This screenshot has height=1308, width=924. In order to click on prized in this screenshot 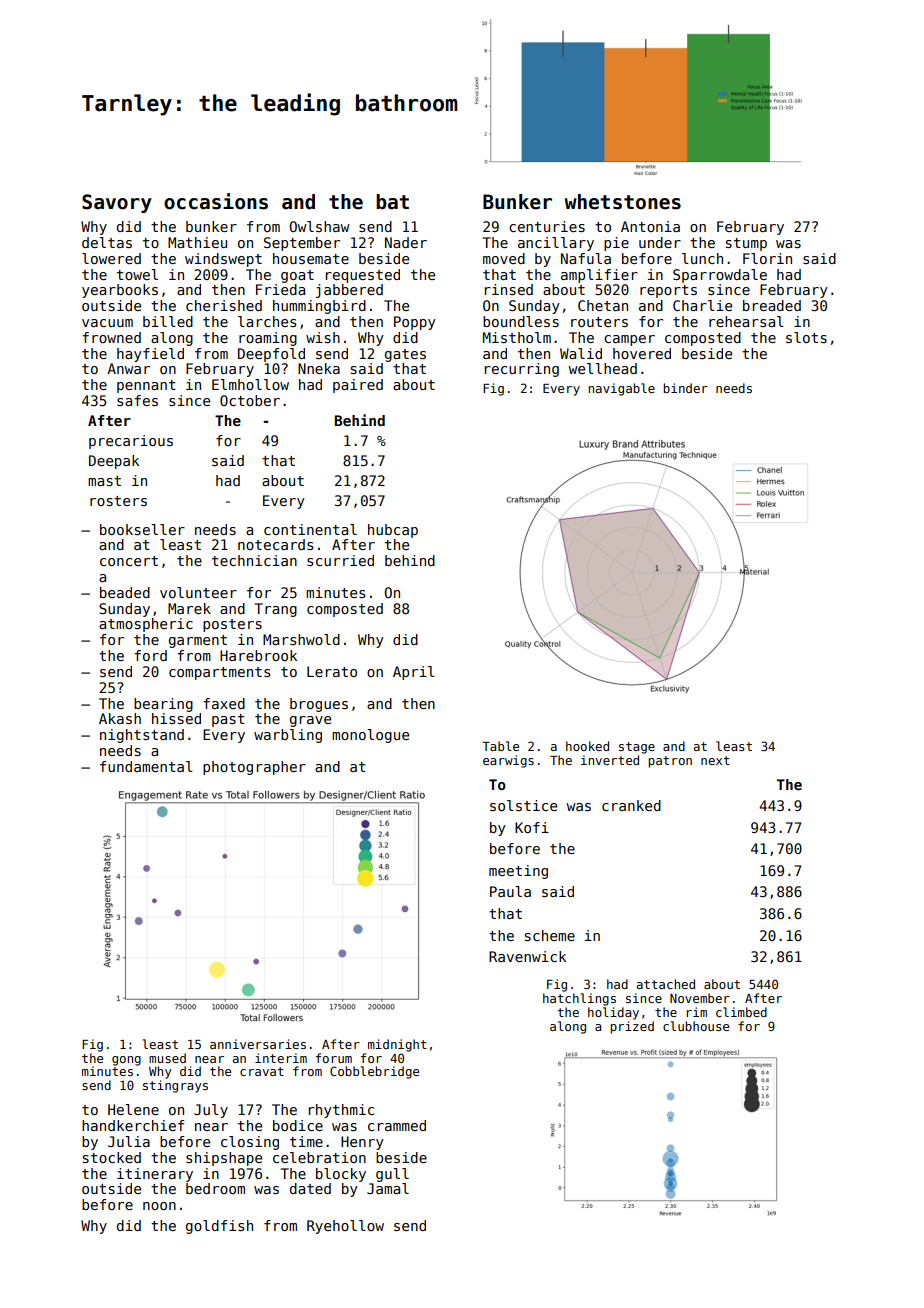, I will do `click(632, 1027)`.
